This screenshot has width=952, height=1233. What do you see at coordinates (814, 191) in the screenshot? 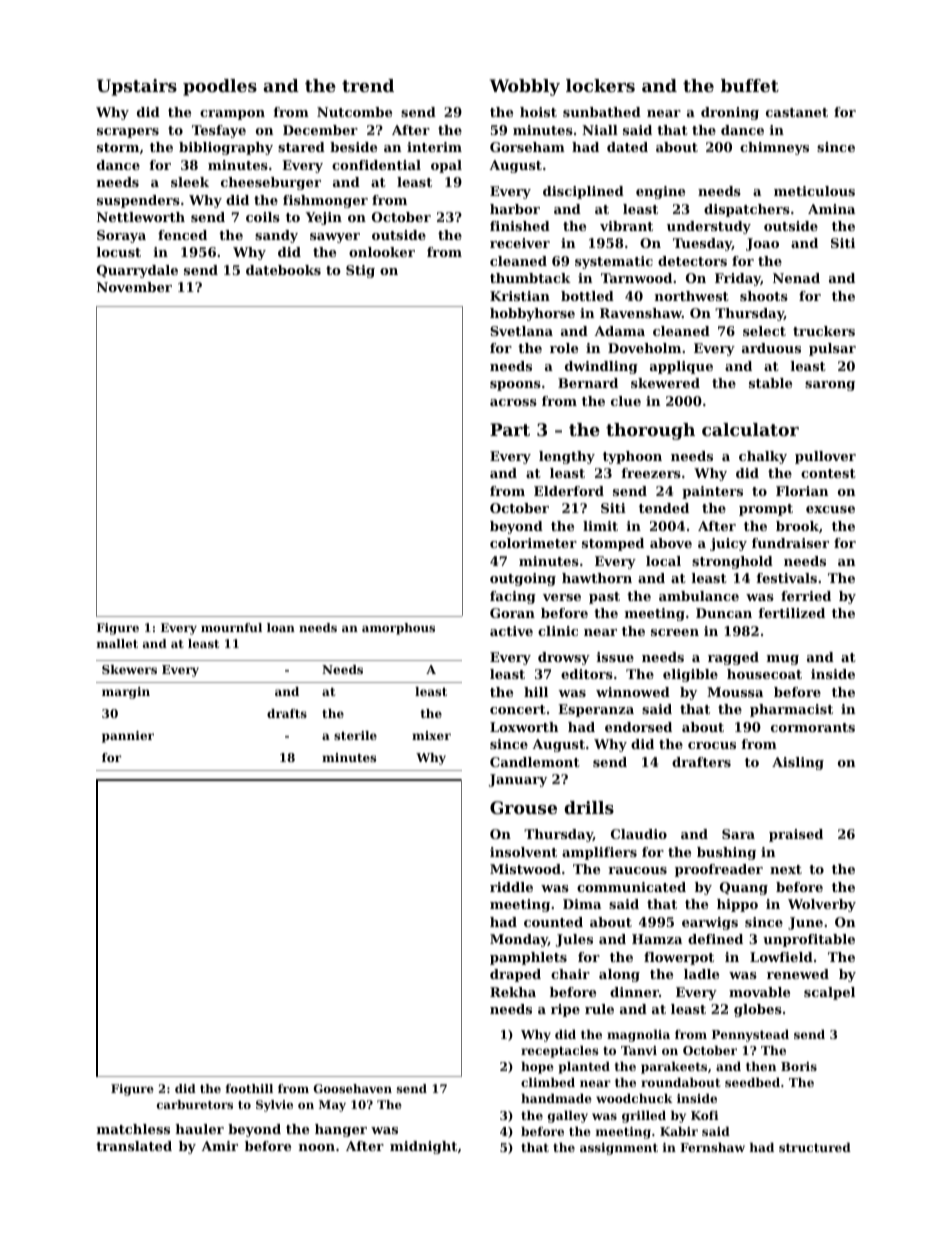
I see `meticulous` at bounding box center [814, 191].
